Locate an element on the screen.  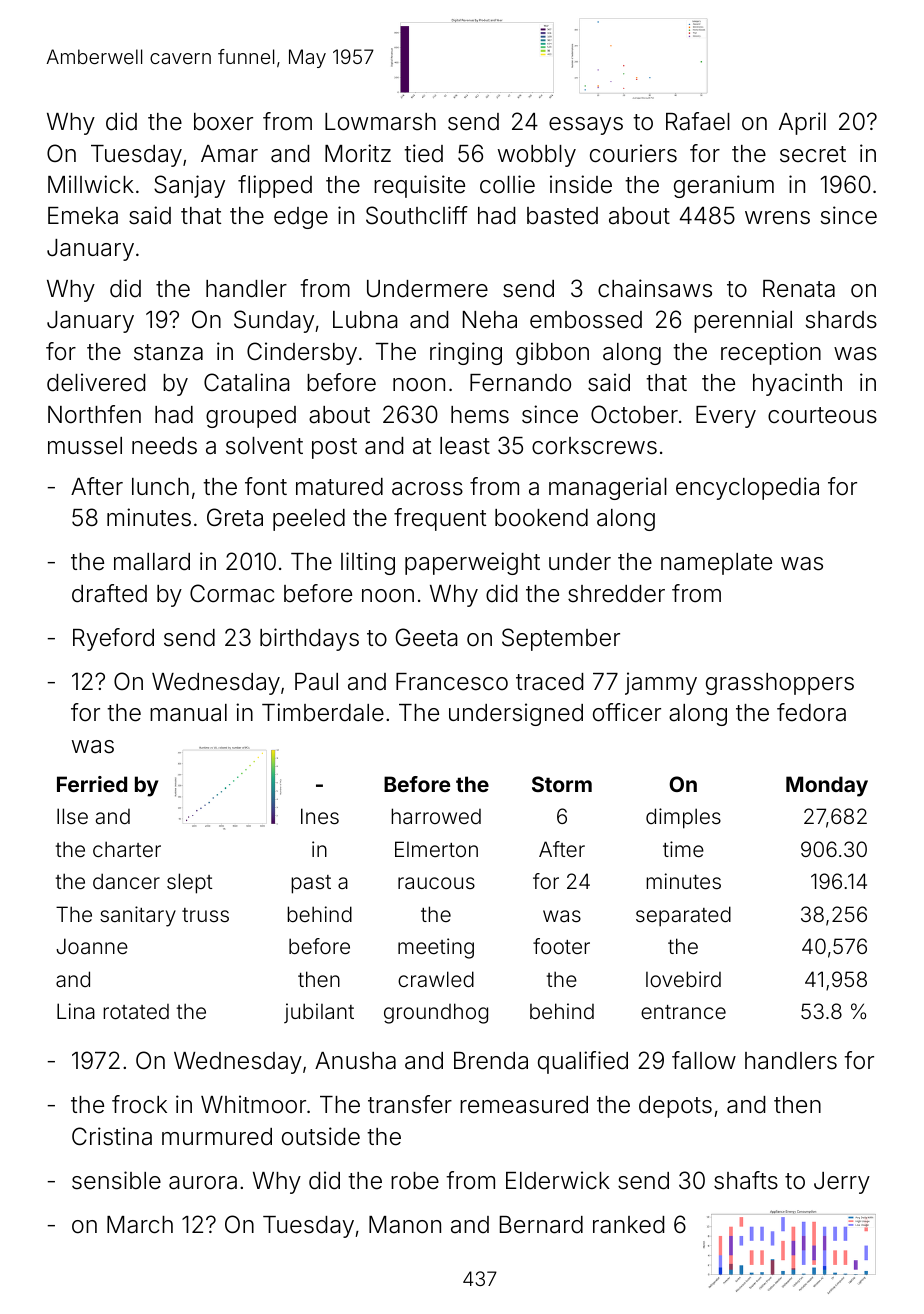
Millwick is located at coordinates (91, 184).
